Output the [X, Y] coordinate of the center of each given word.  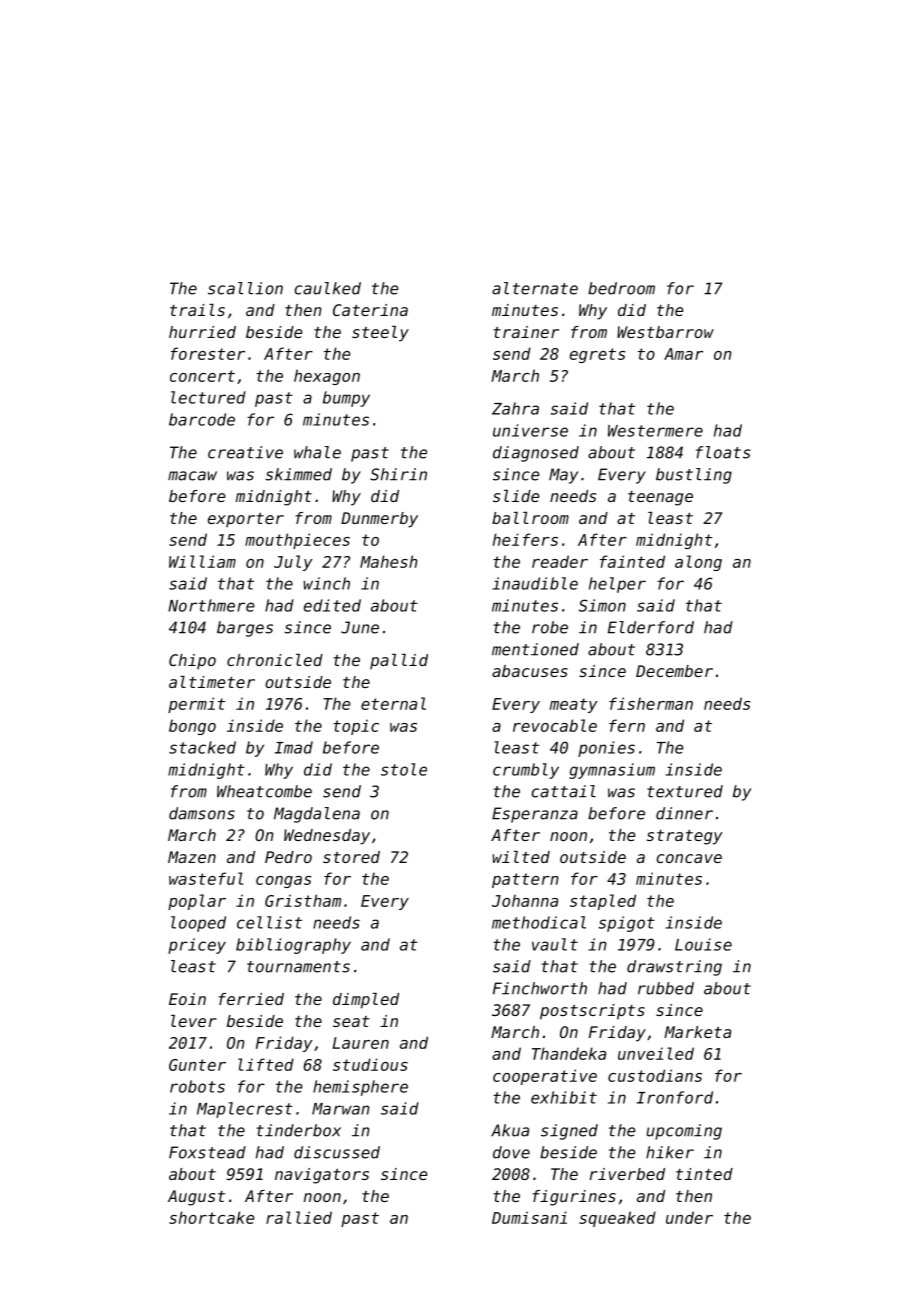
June [360, 627]
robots [197, 1086]
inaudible [535, 583]
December [674, 671]
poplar [197, 902]
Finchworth [540, 988]
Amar [683, 354]
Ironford [675, 1097]
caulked [328, 288]
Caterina [370, 310]
